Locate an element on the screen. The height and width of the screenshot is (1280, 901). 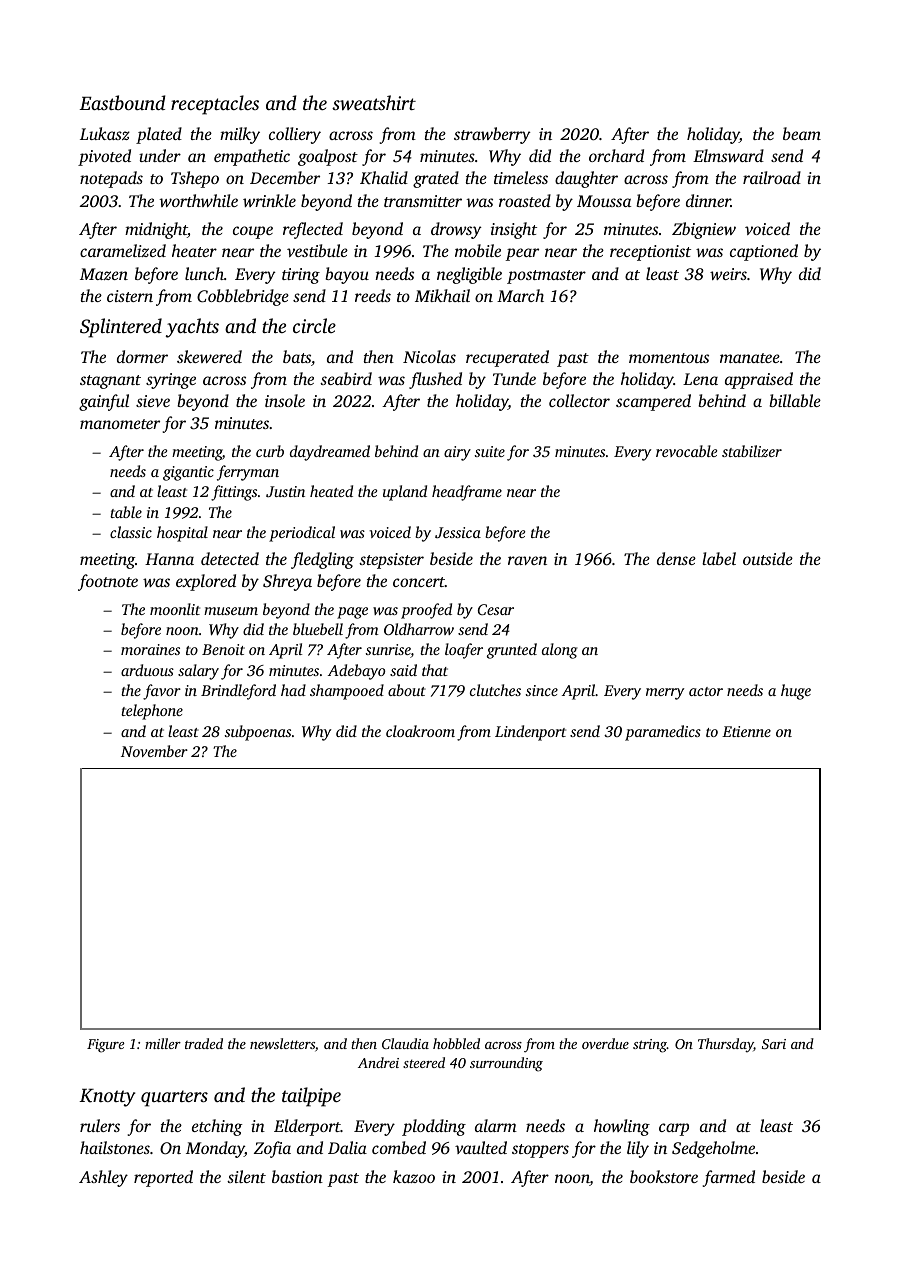
Mikhail is located at coordinates (442, 295).
